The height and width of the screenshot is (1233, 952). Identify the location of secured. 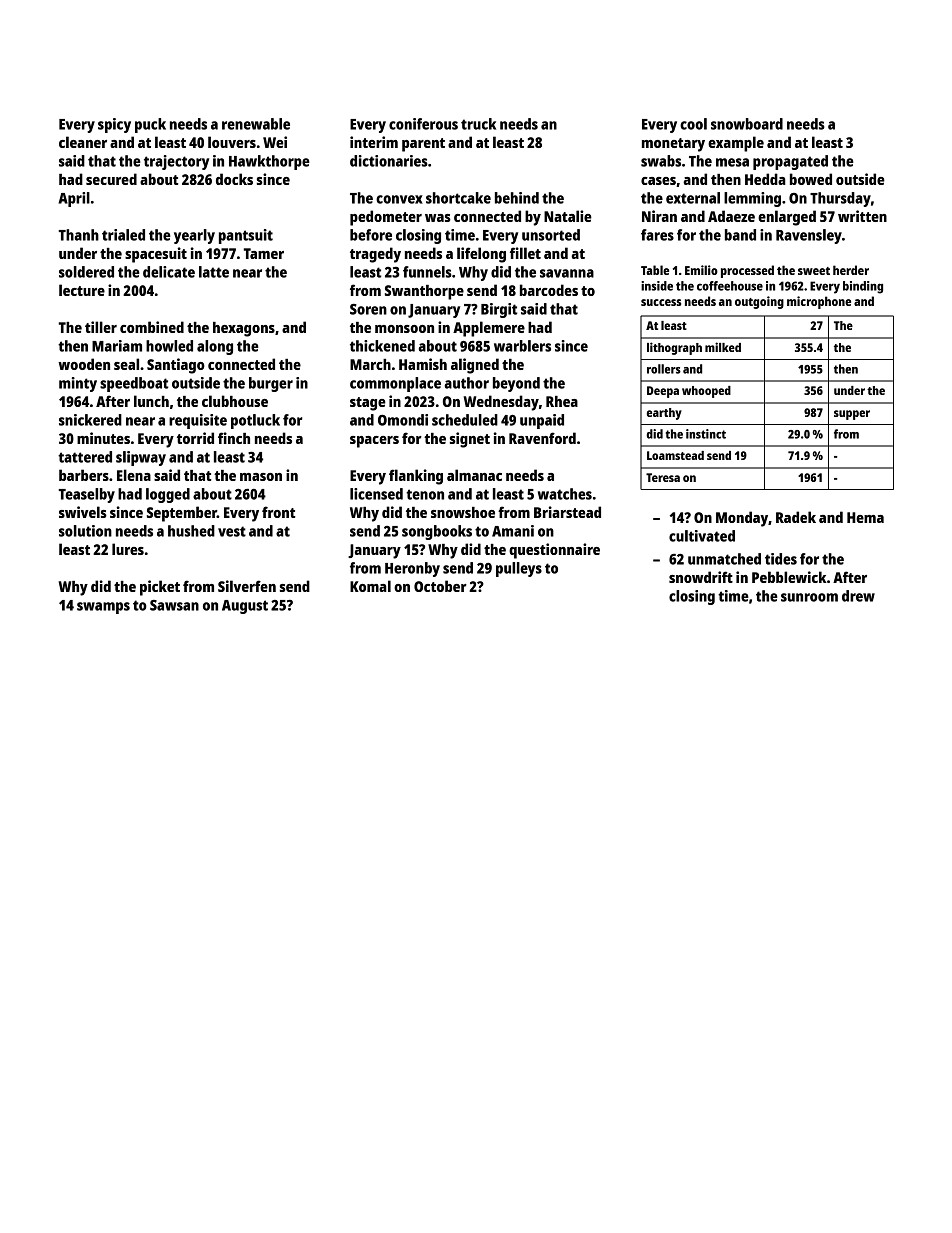
(111, 179).
